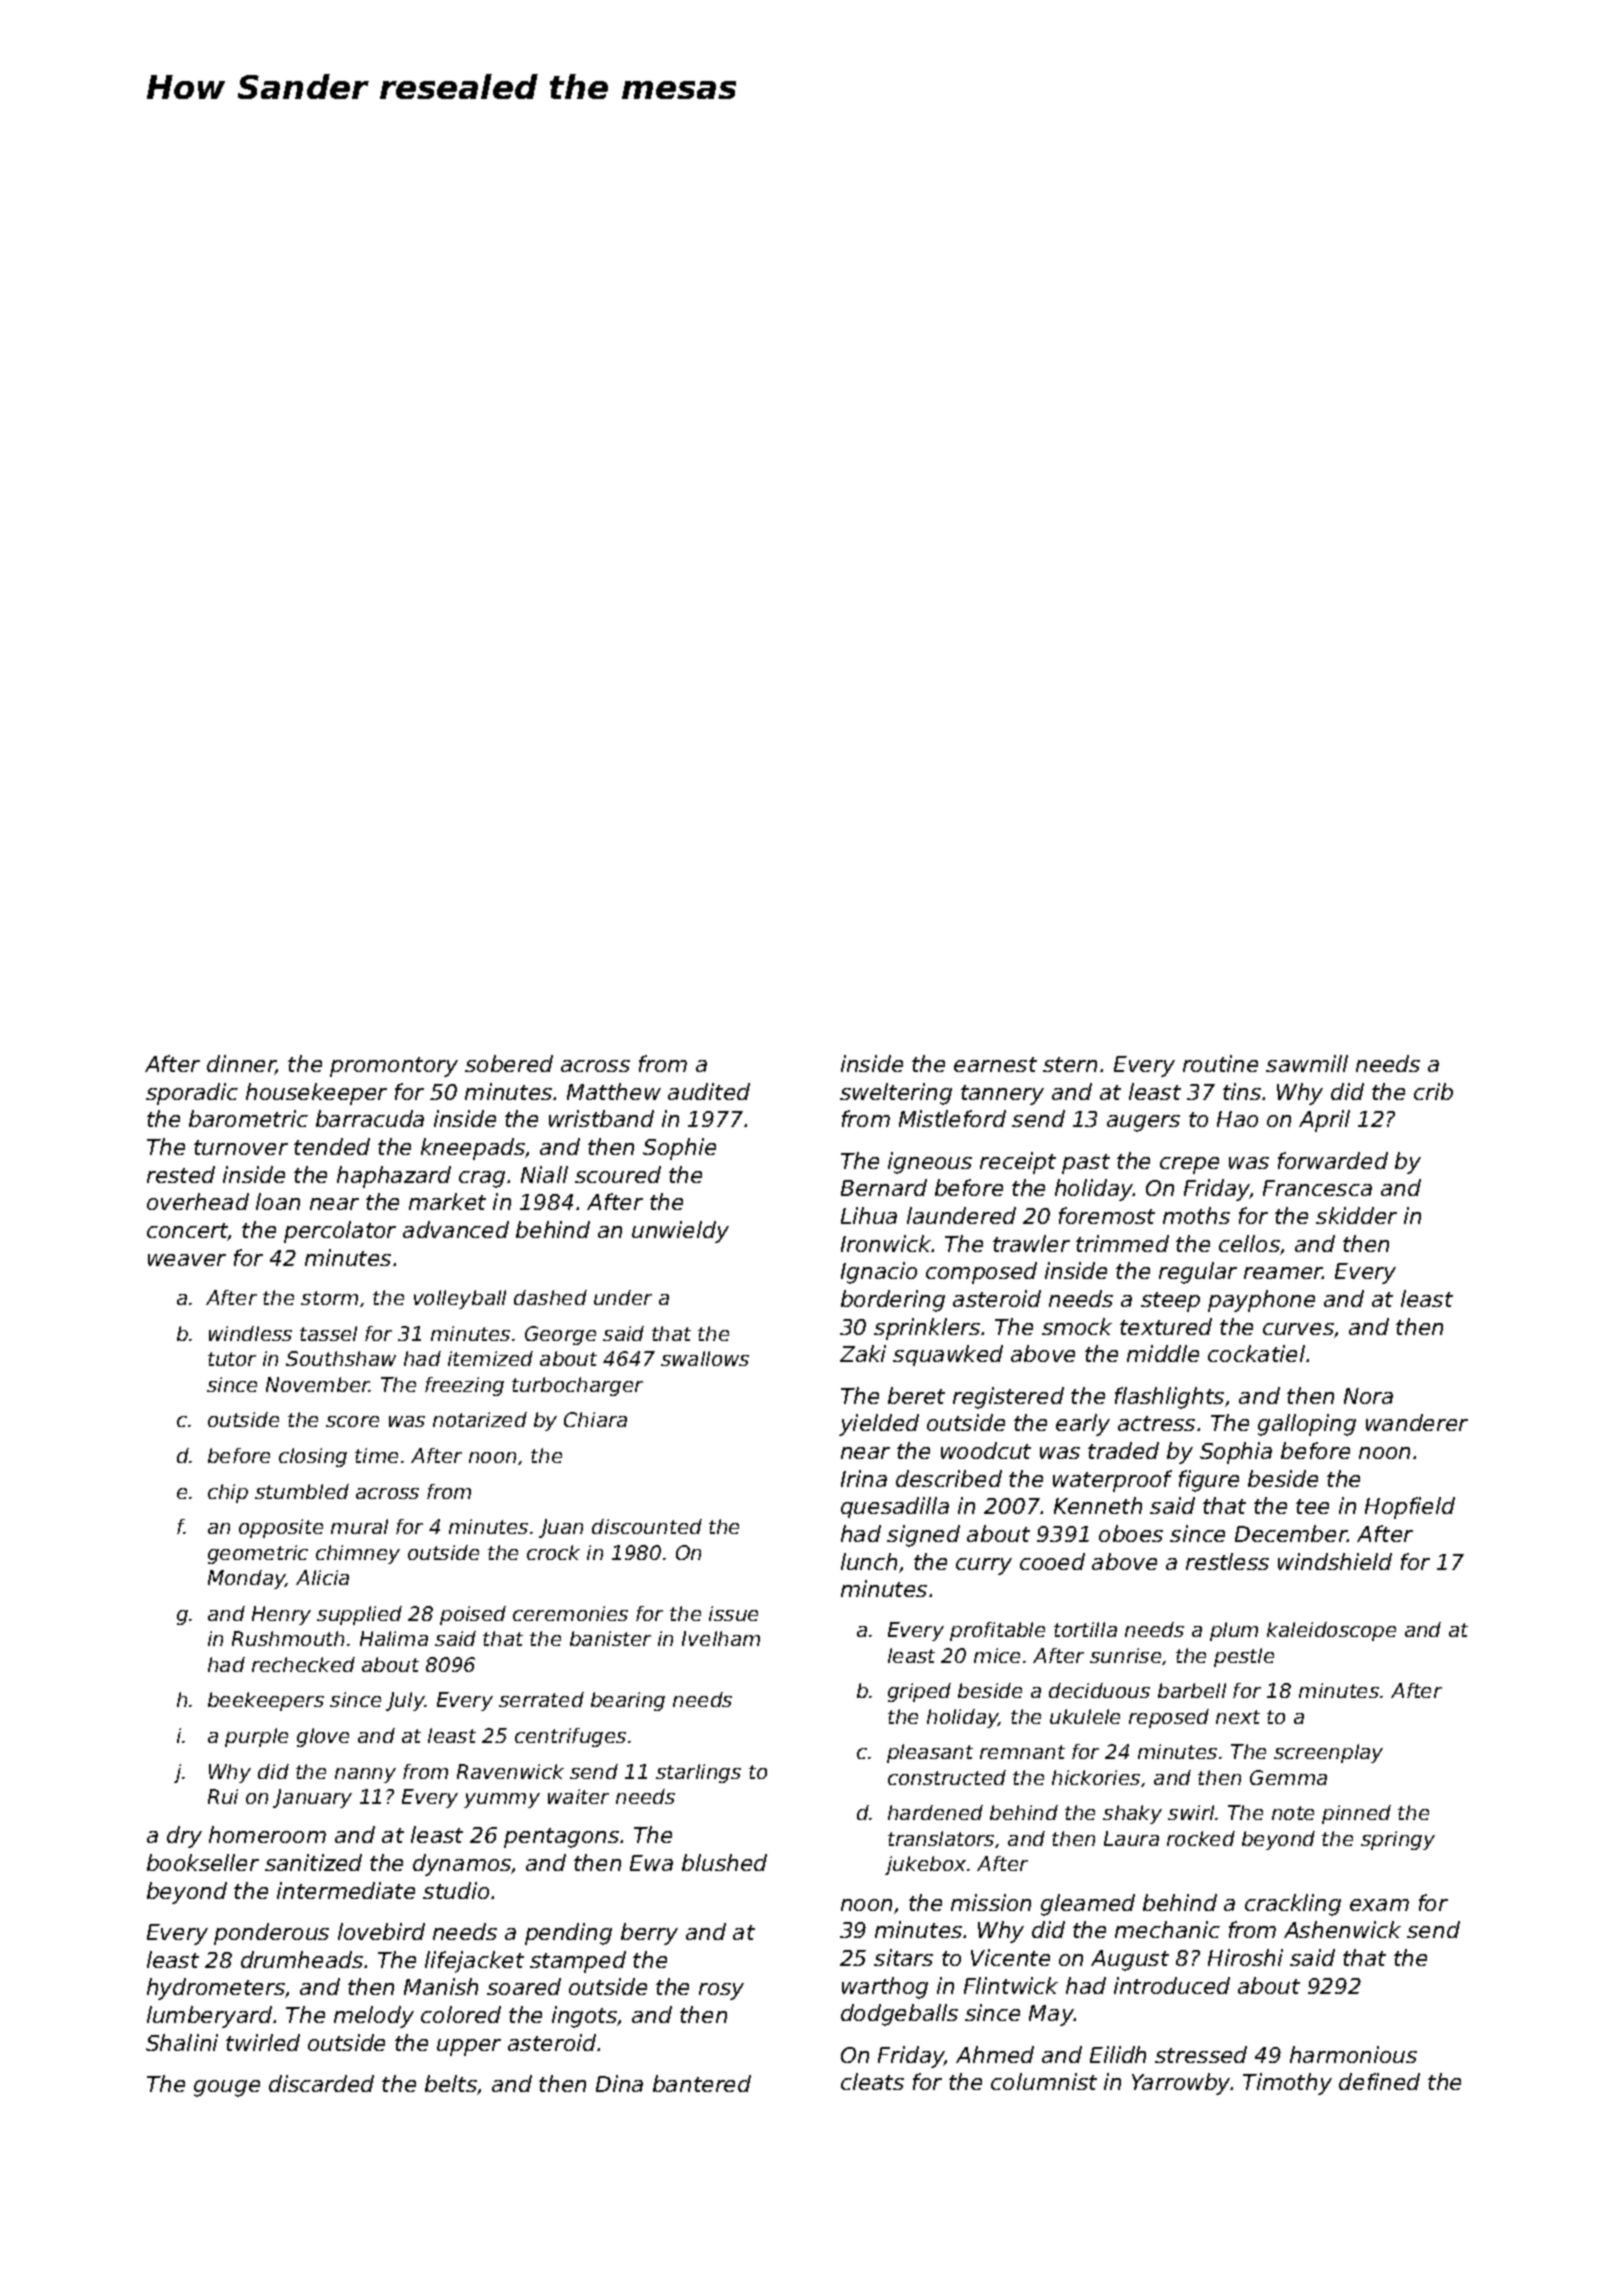 The width and height of the screenshot is (1620, 2292). What do you see at coordinates (618, 1174) in the screenshot?
I see `scoured` at bounding box center [618, 1174].
